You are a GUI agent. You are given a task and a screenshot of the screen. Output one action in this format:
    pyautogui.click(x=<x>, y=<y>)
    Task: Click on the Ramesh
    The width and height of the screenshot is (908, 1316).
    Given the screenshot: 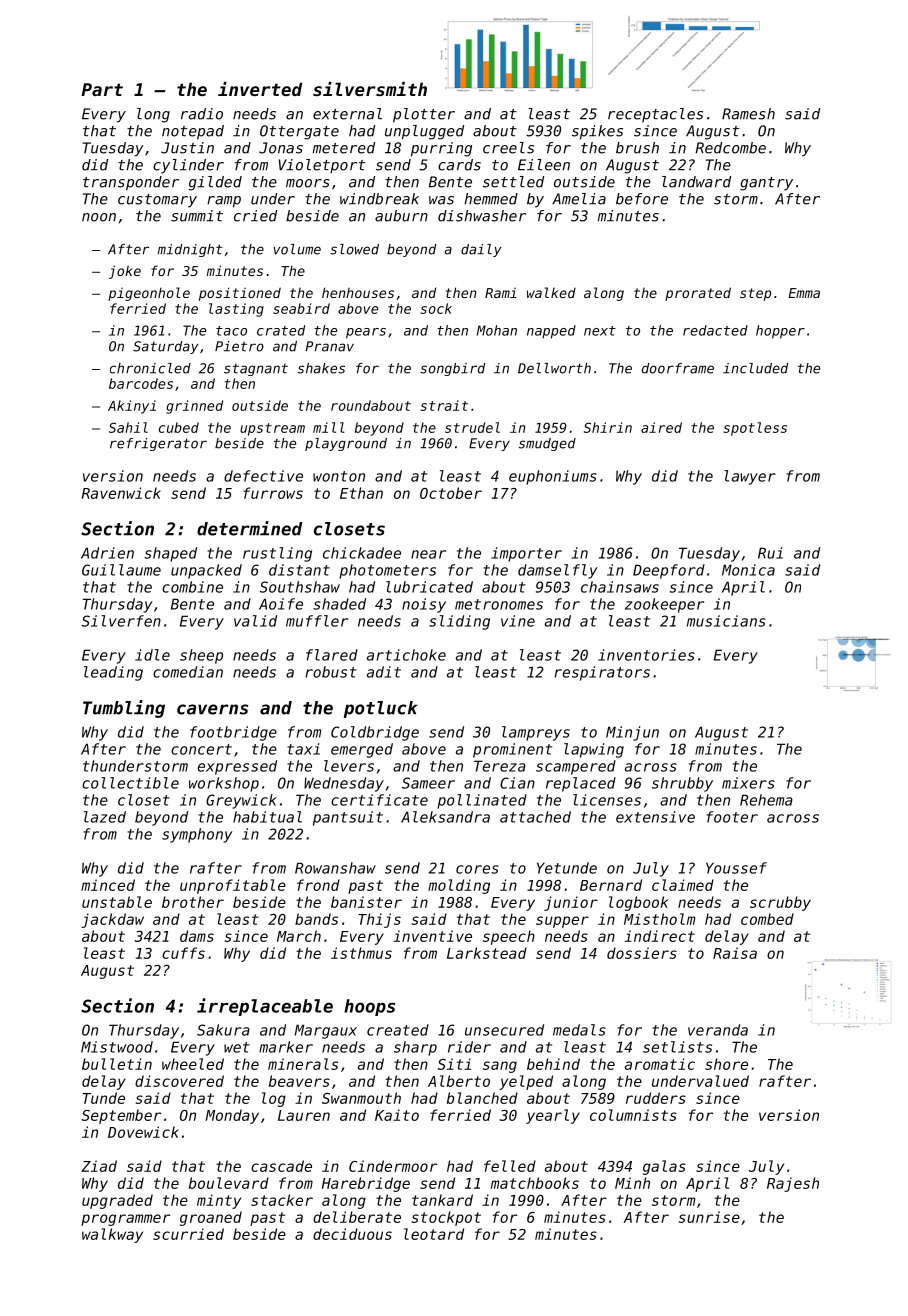 What is the action you would take?
    pyautogui.click(x=748, y=114)
